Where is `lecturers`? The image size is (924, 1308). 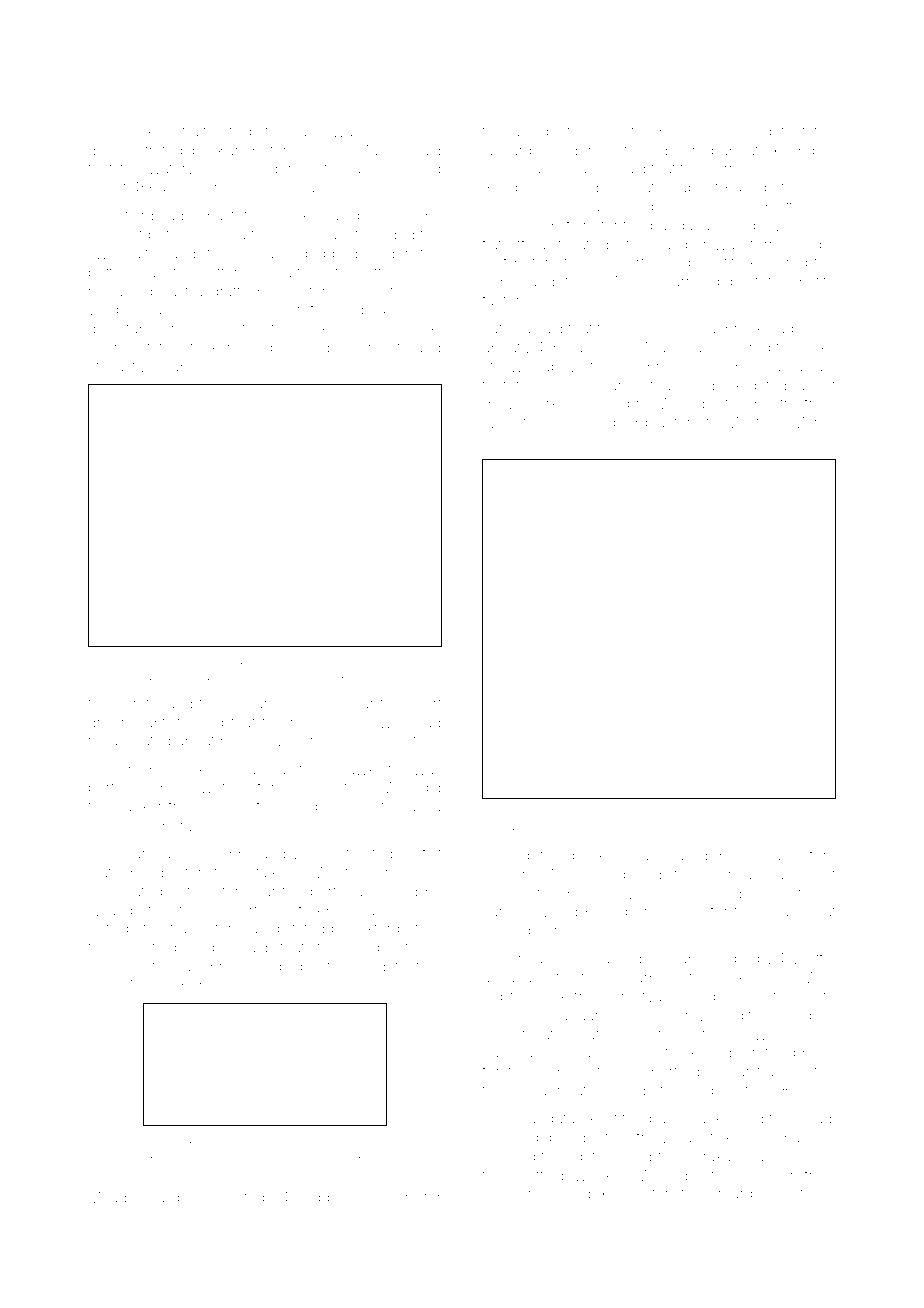
lecturers is located at coordinates (789, 813).
